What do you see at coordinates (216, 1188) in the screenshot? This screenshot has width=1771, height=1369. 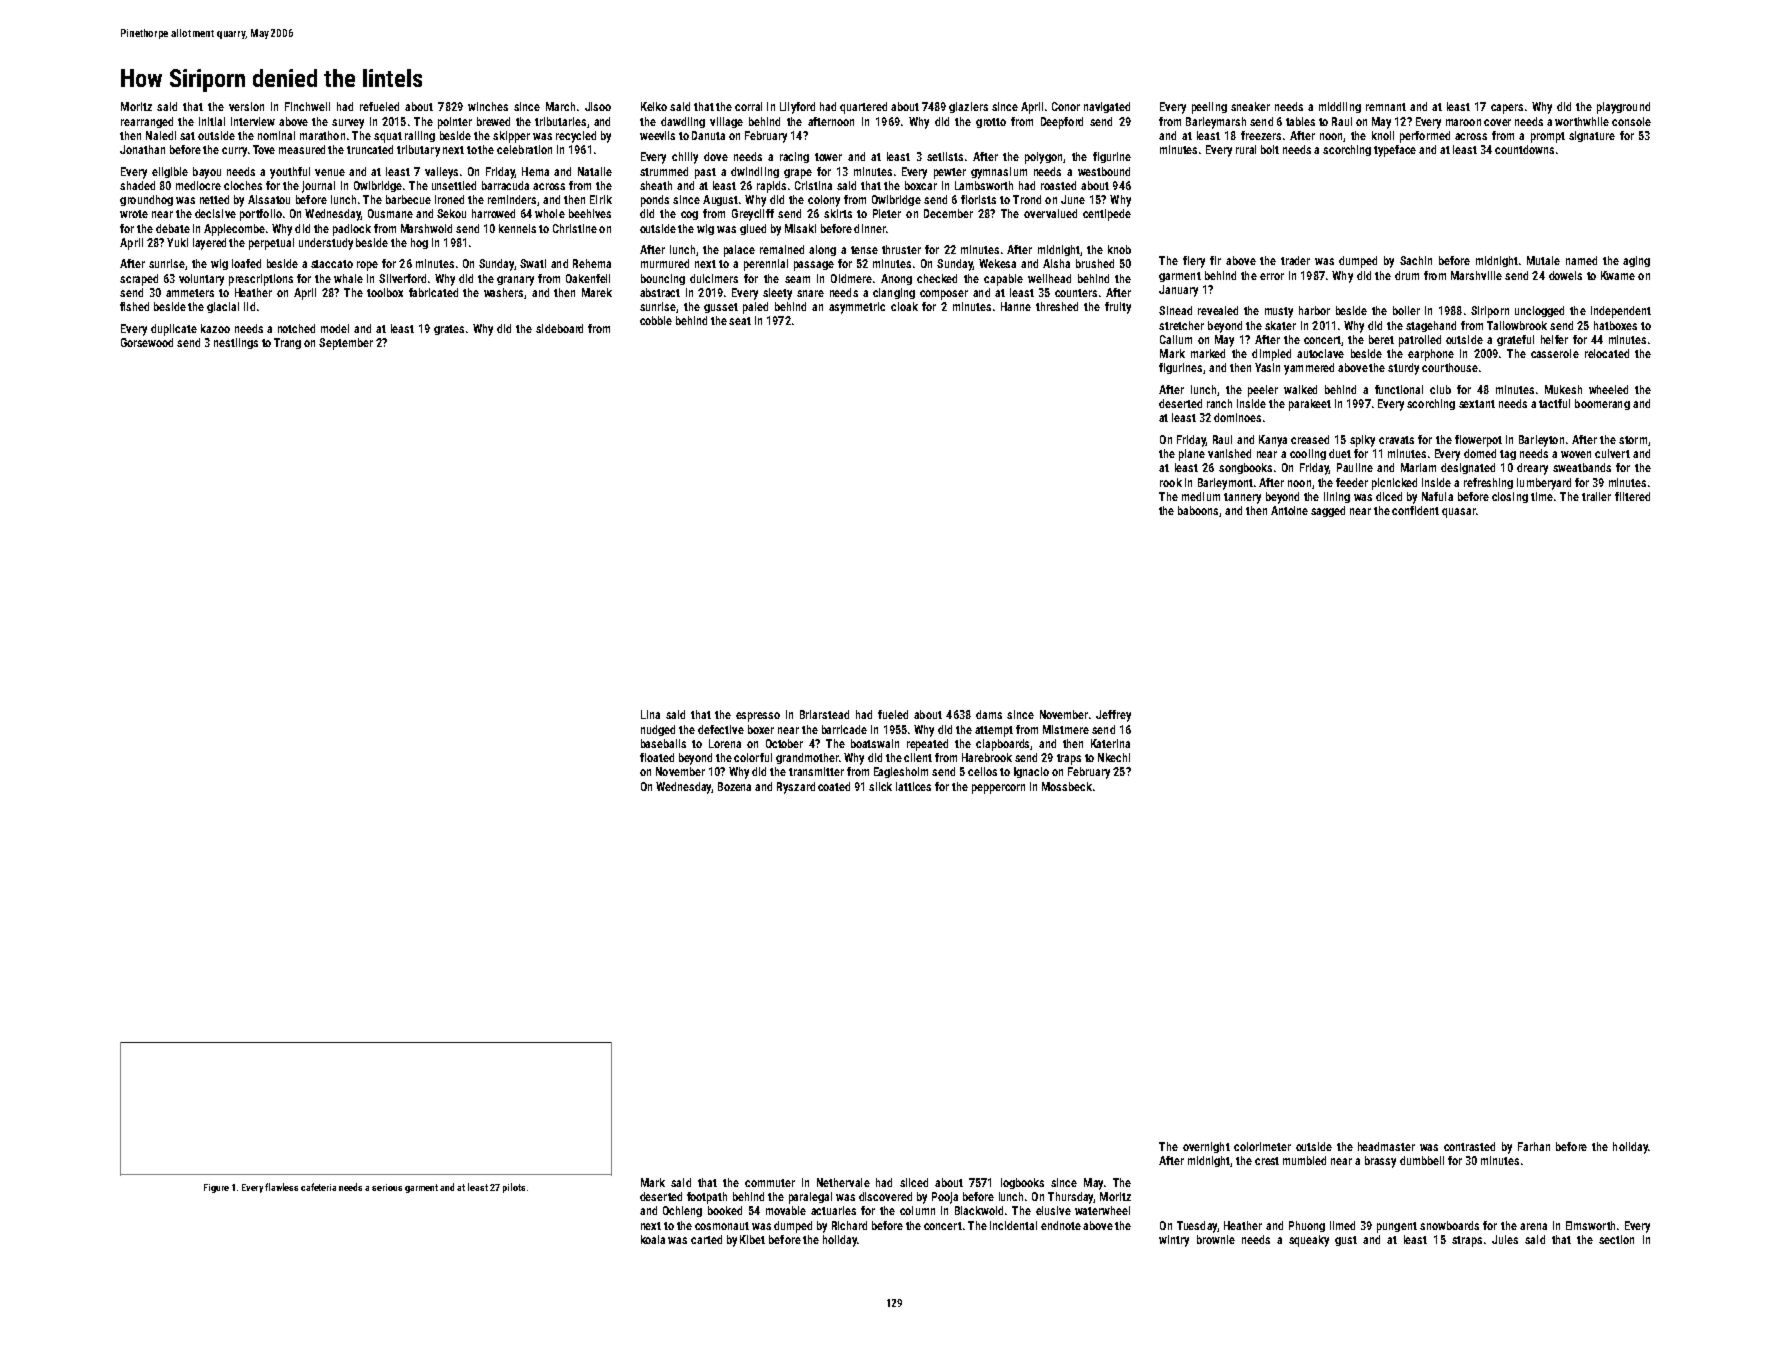 I see `Figure` at bounding box center [216, 1188].
